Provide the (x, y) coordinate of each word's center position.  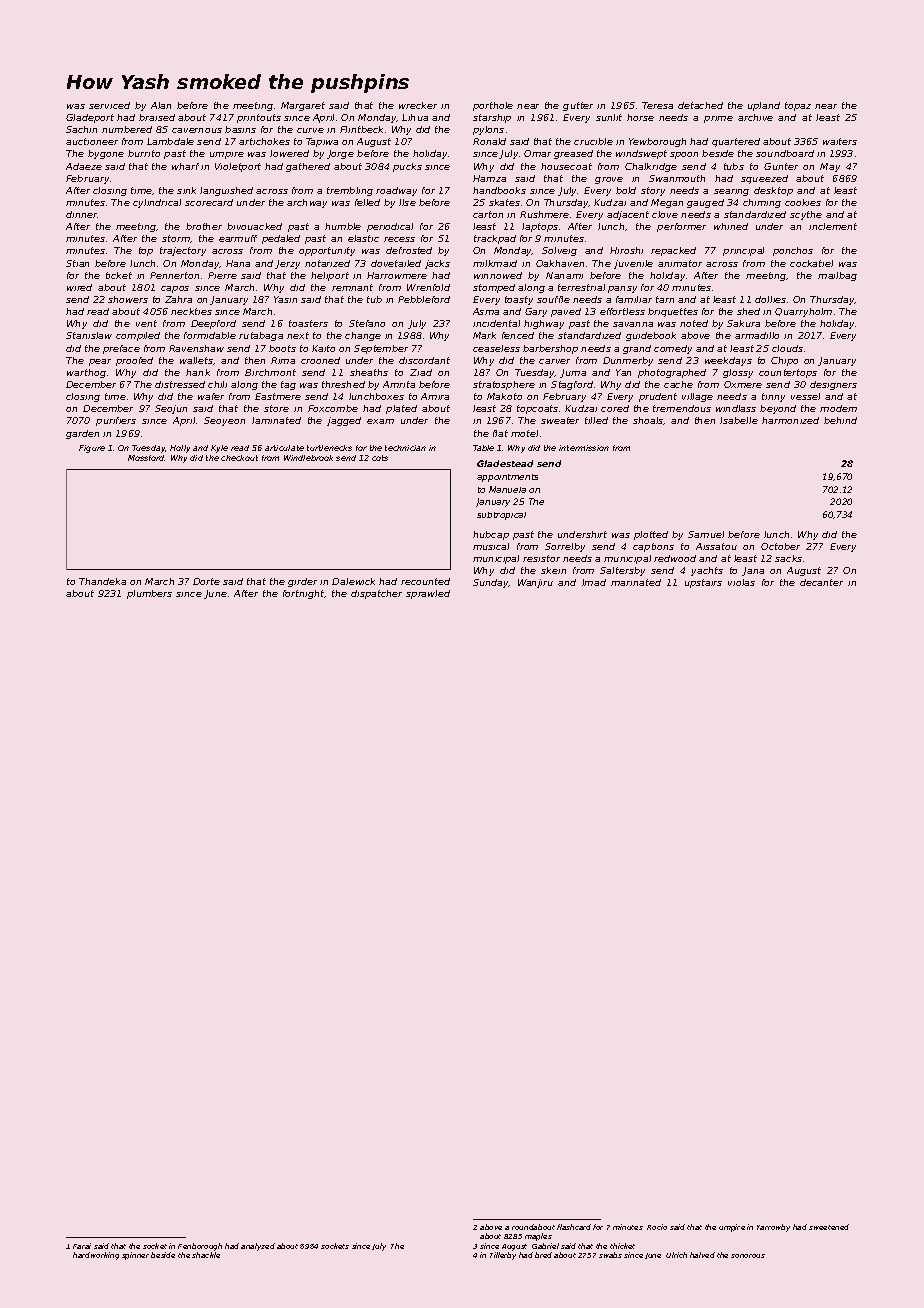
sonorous (748, 1256)
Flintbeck (361, 129)
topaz (798, 106)
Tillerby (503, 1256)
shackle (206, 1255)
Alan (161, 105)
